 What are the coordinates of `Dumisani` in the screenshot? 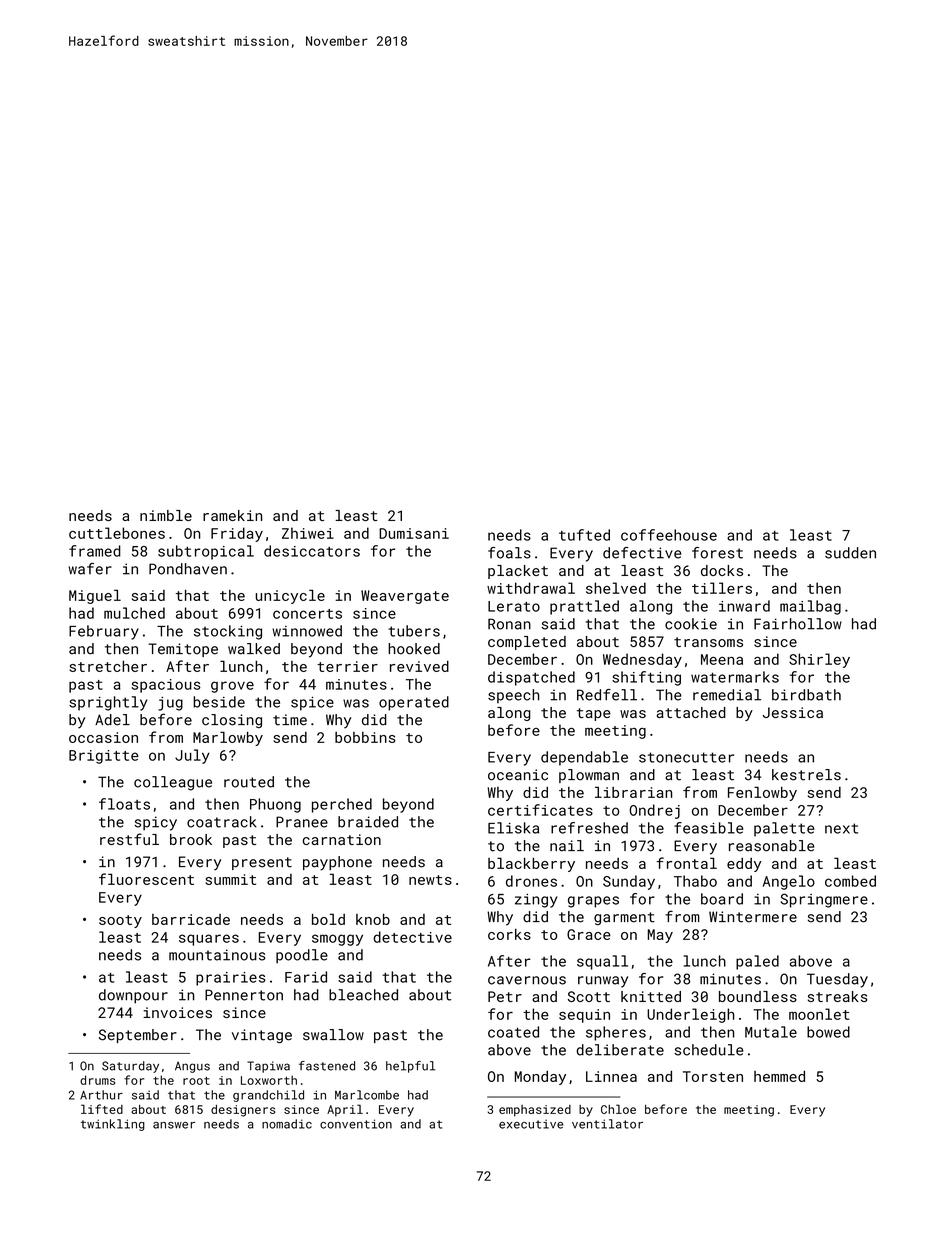 It's located at (414, 533).
